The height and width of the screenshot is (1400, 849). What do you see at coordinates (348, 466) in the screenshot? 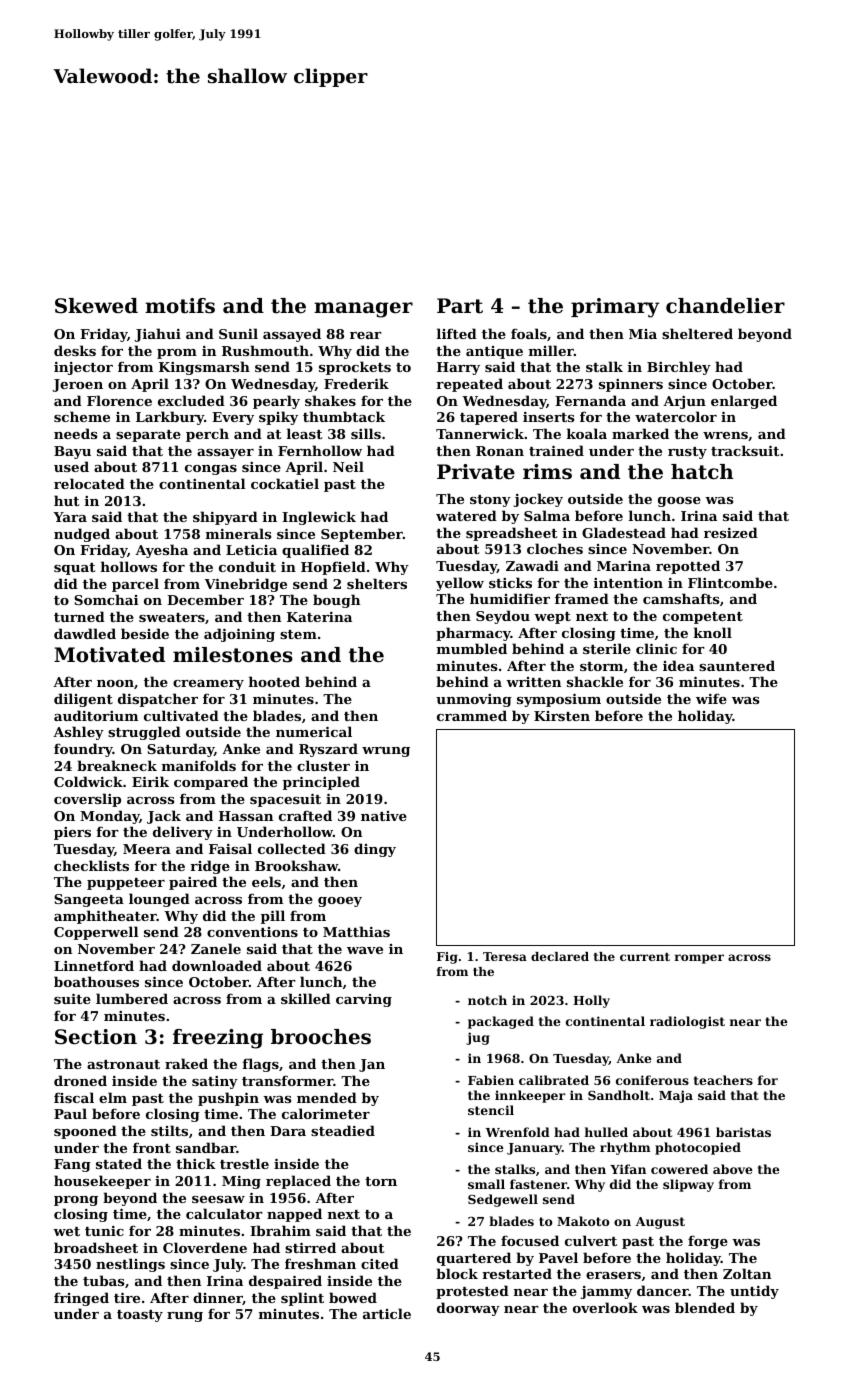
I see `Neil` at bounding box center [348, 466].
